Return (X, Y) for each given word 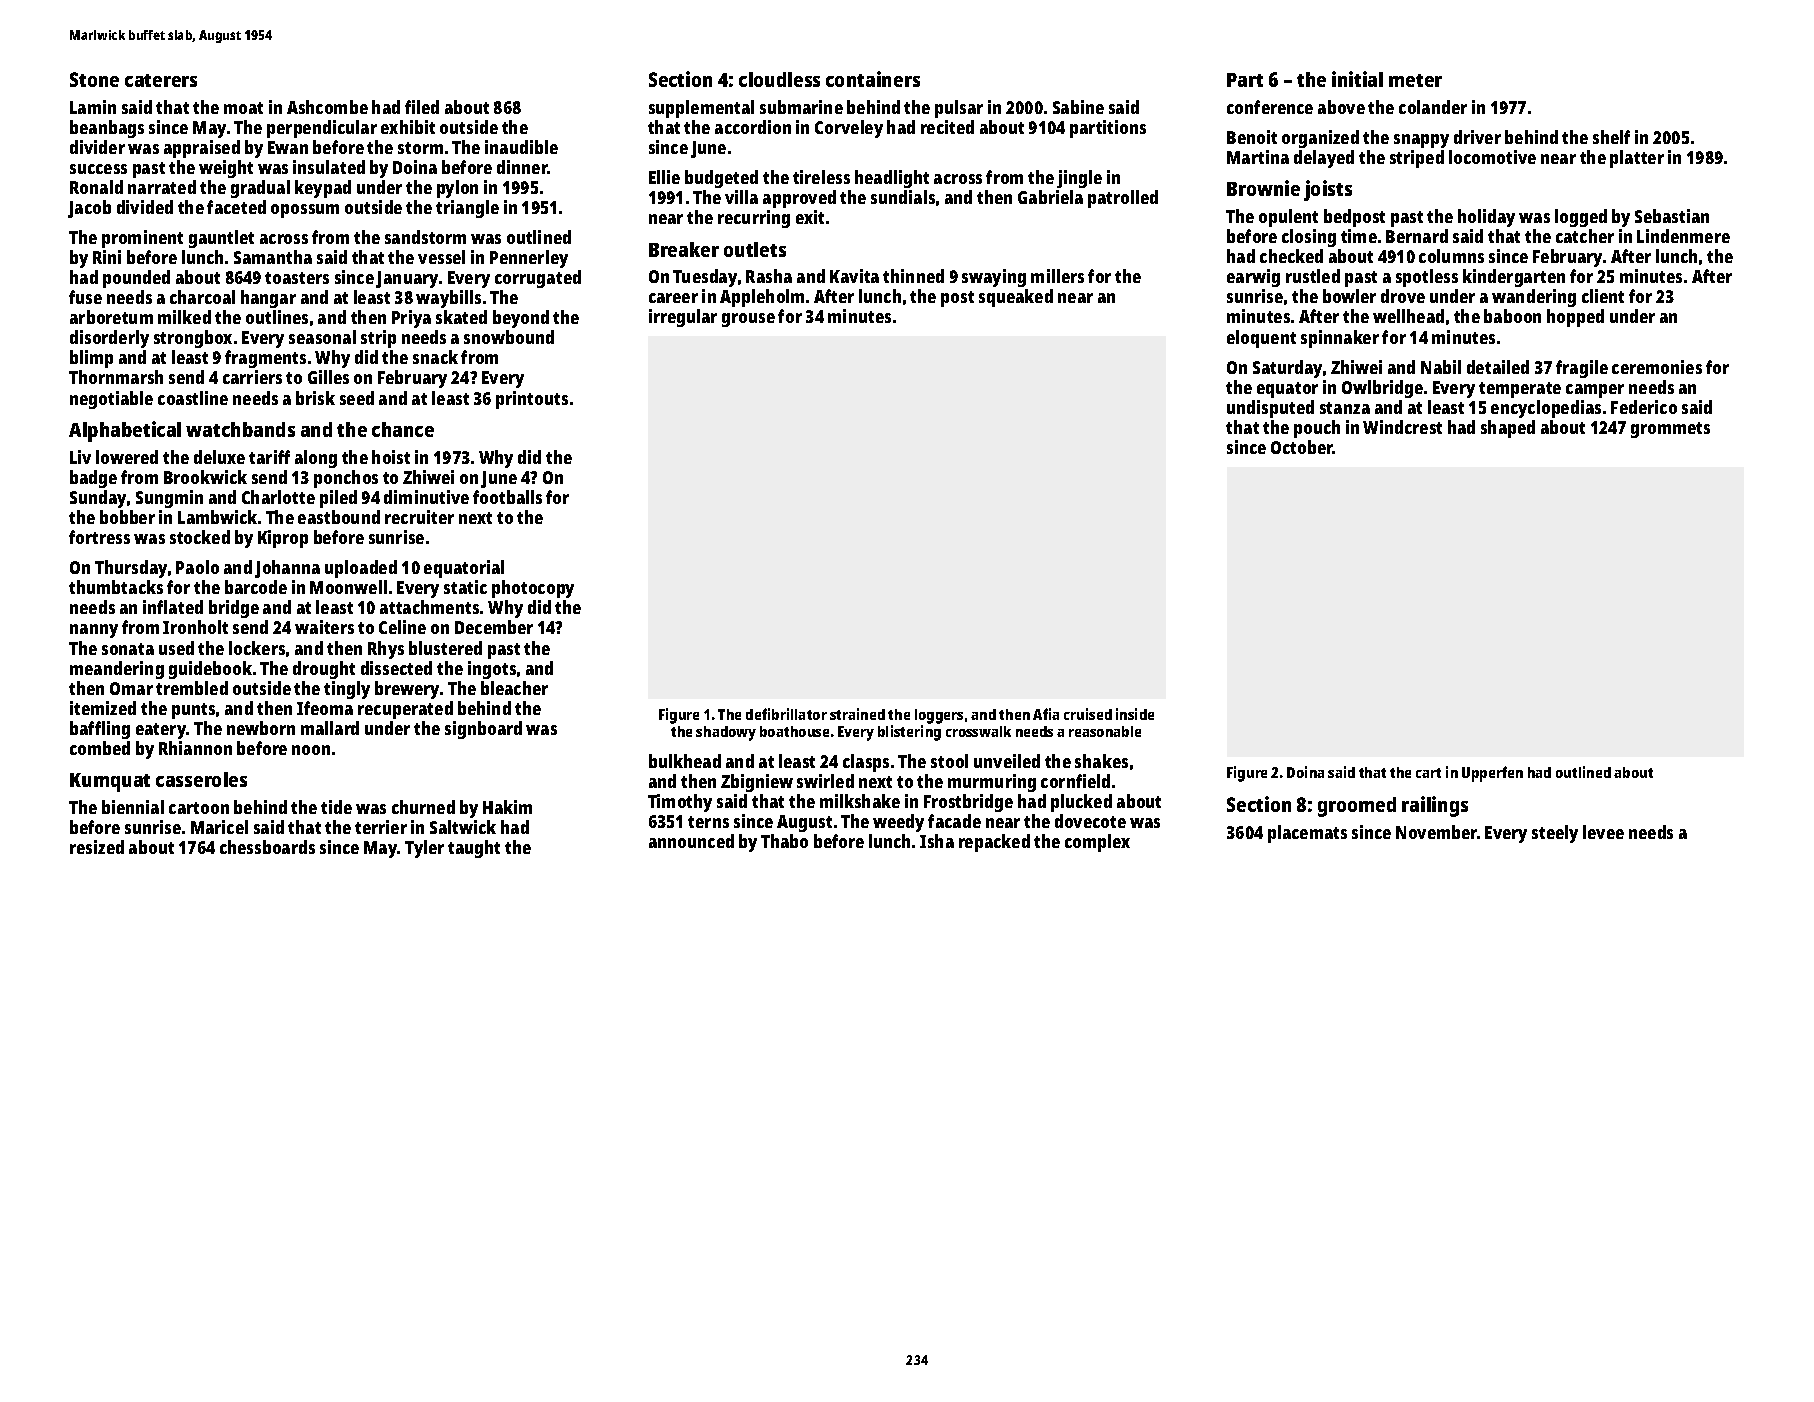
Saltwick (463, 827)
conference (1270, 107)
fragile (1582, 369)
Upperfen (1492, 774)
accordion (753, 127)
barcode (256, 587)
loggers (939, 716)
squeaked (1016, 298)
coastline (193, 398)
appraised (202, 149)
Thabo (784, 841)
